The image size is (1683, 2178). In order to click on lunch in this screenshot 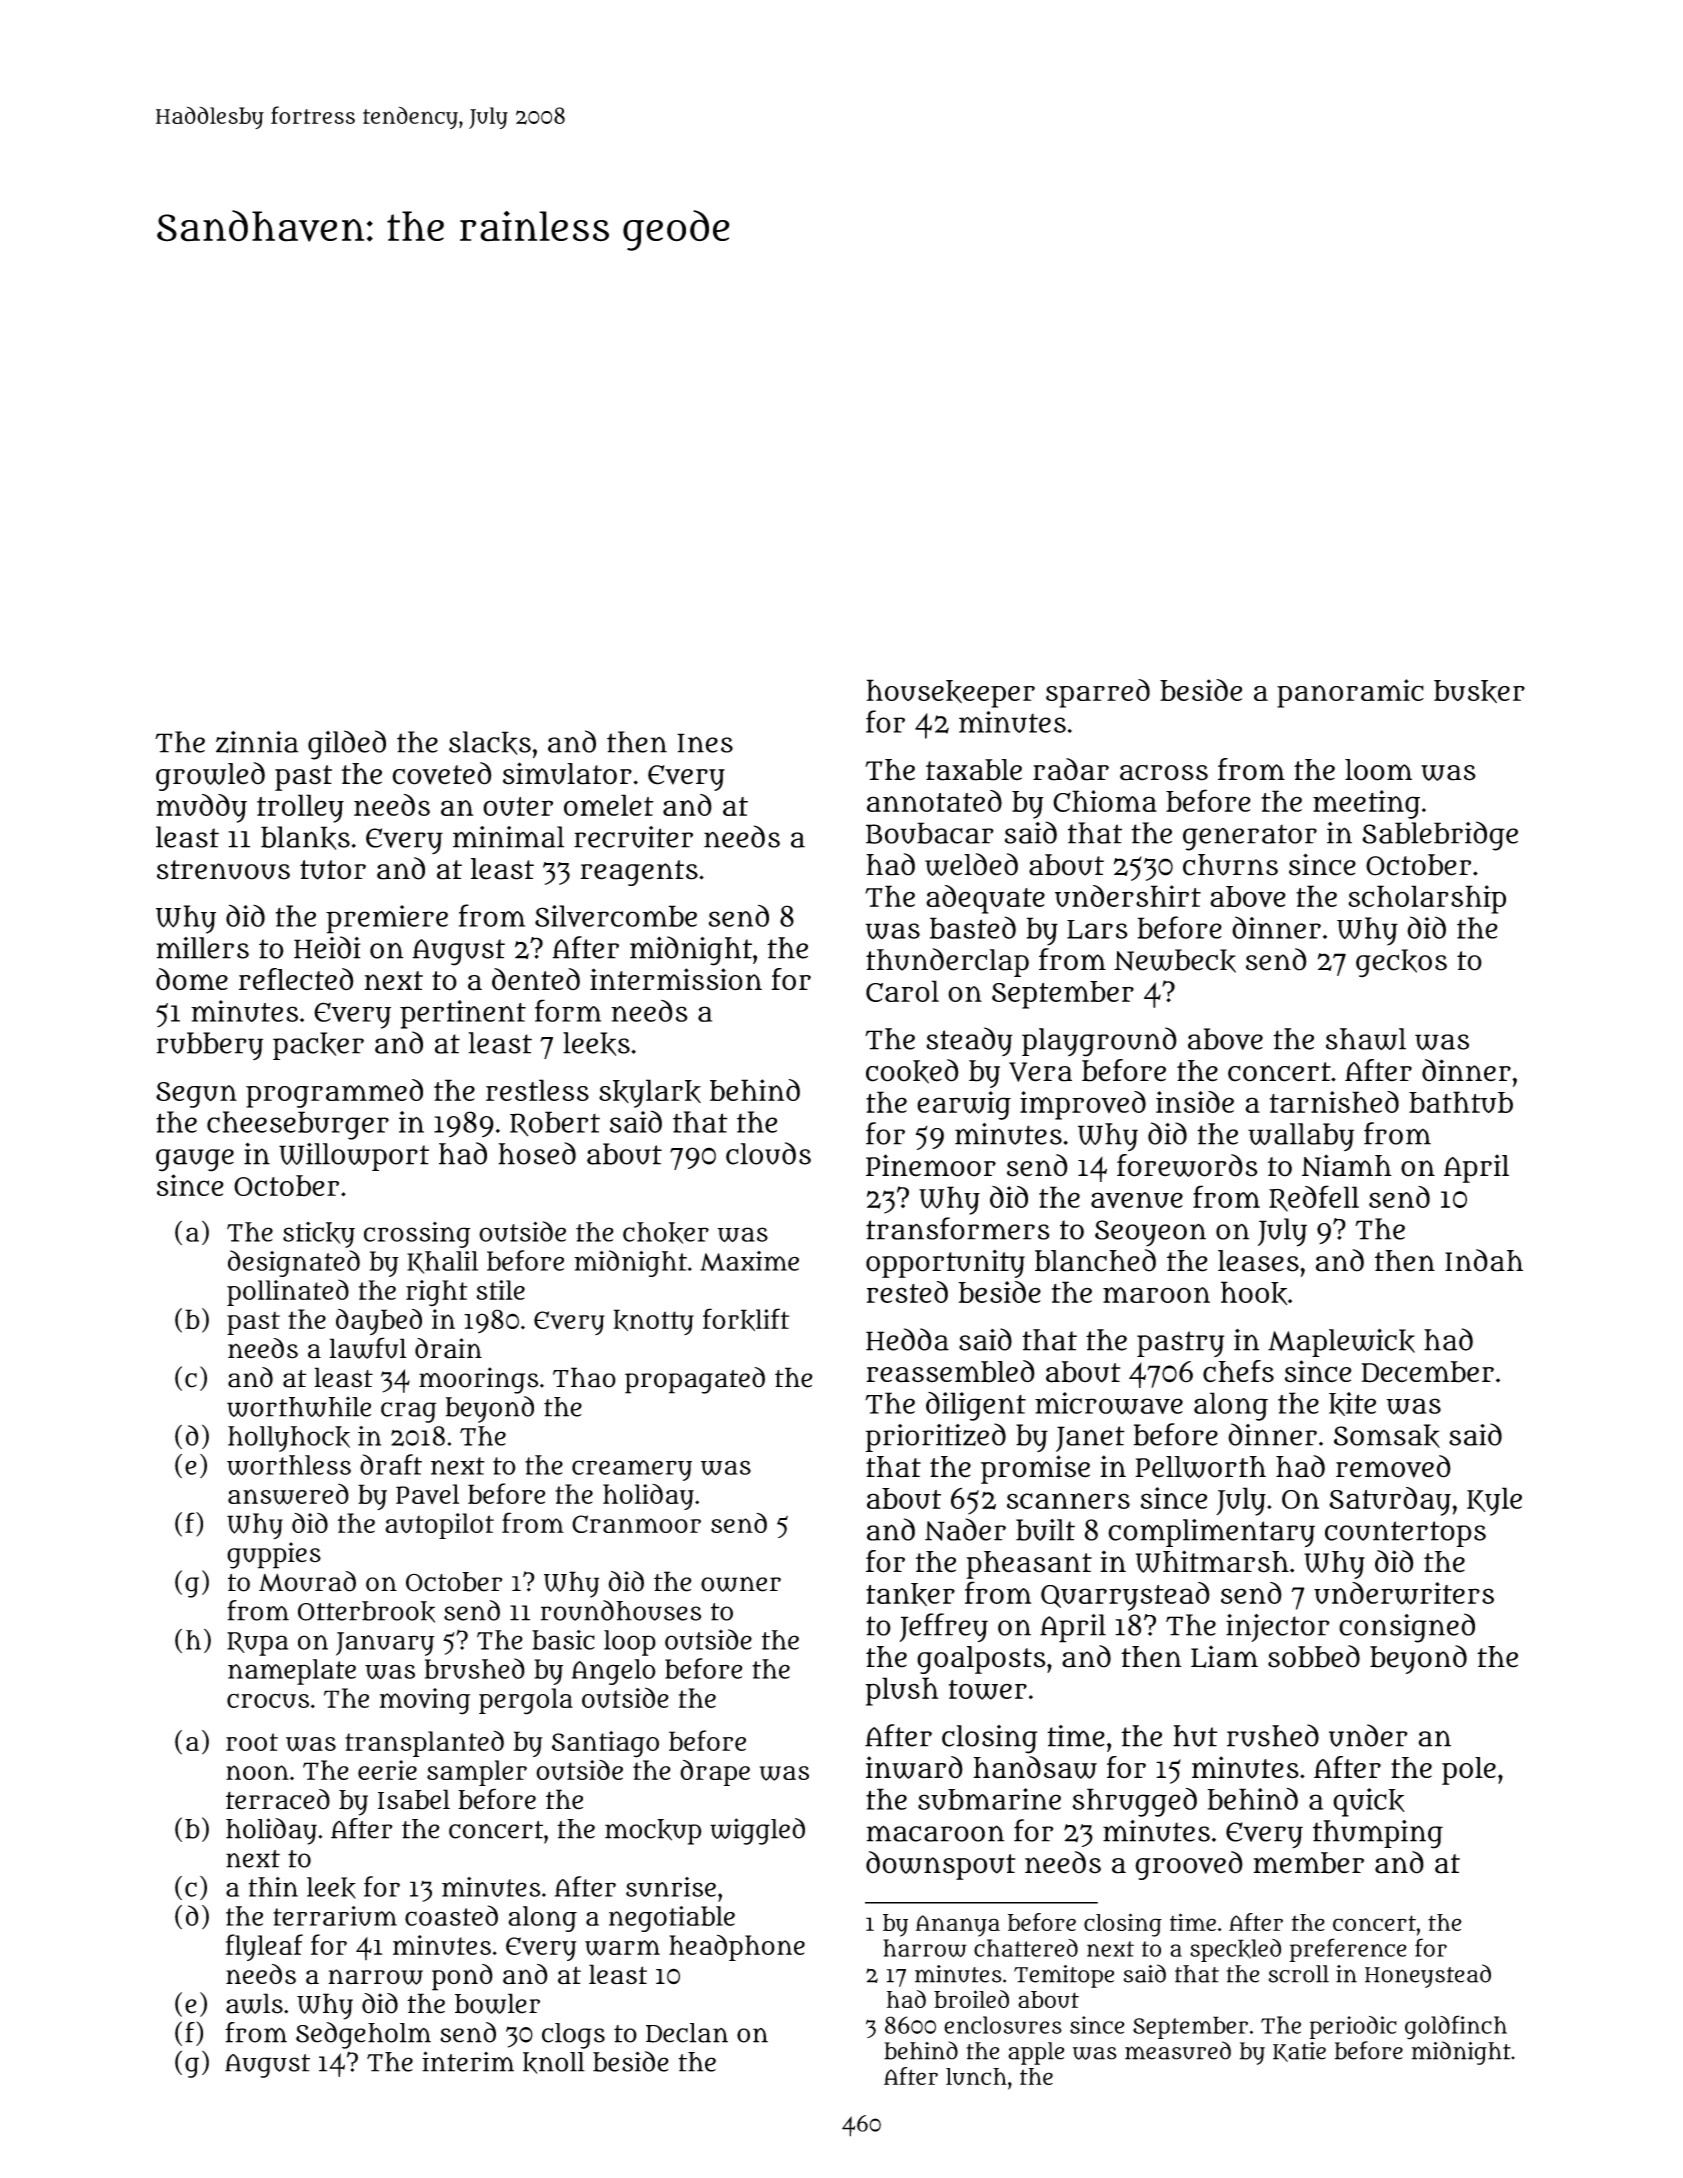, I will do `click(976, 2076)`.
